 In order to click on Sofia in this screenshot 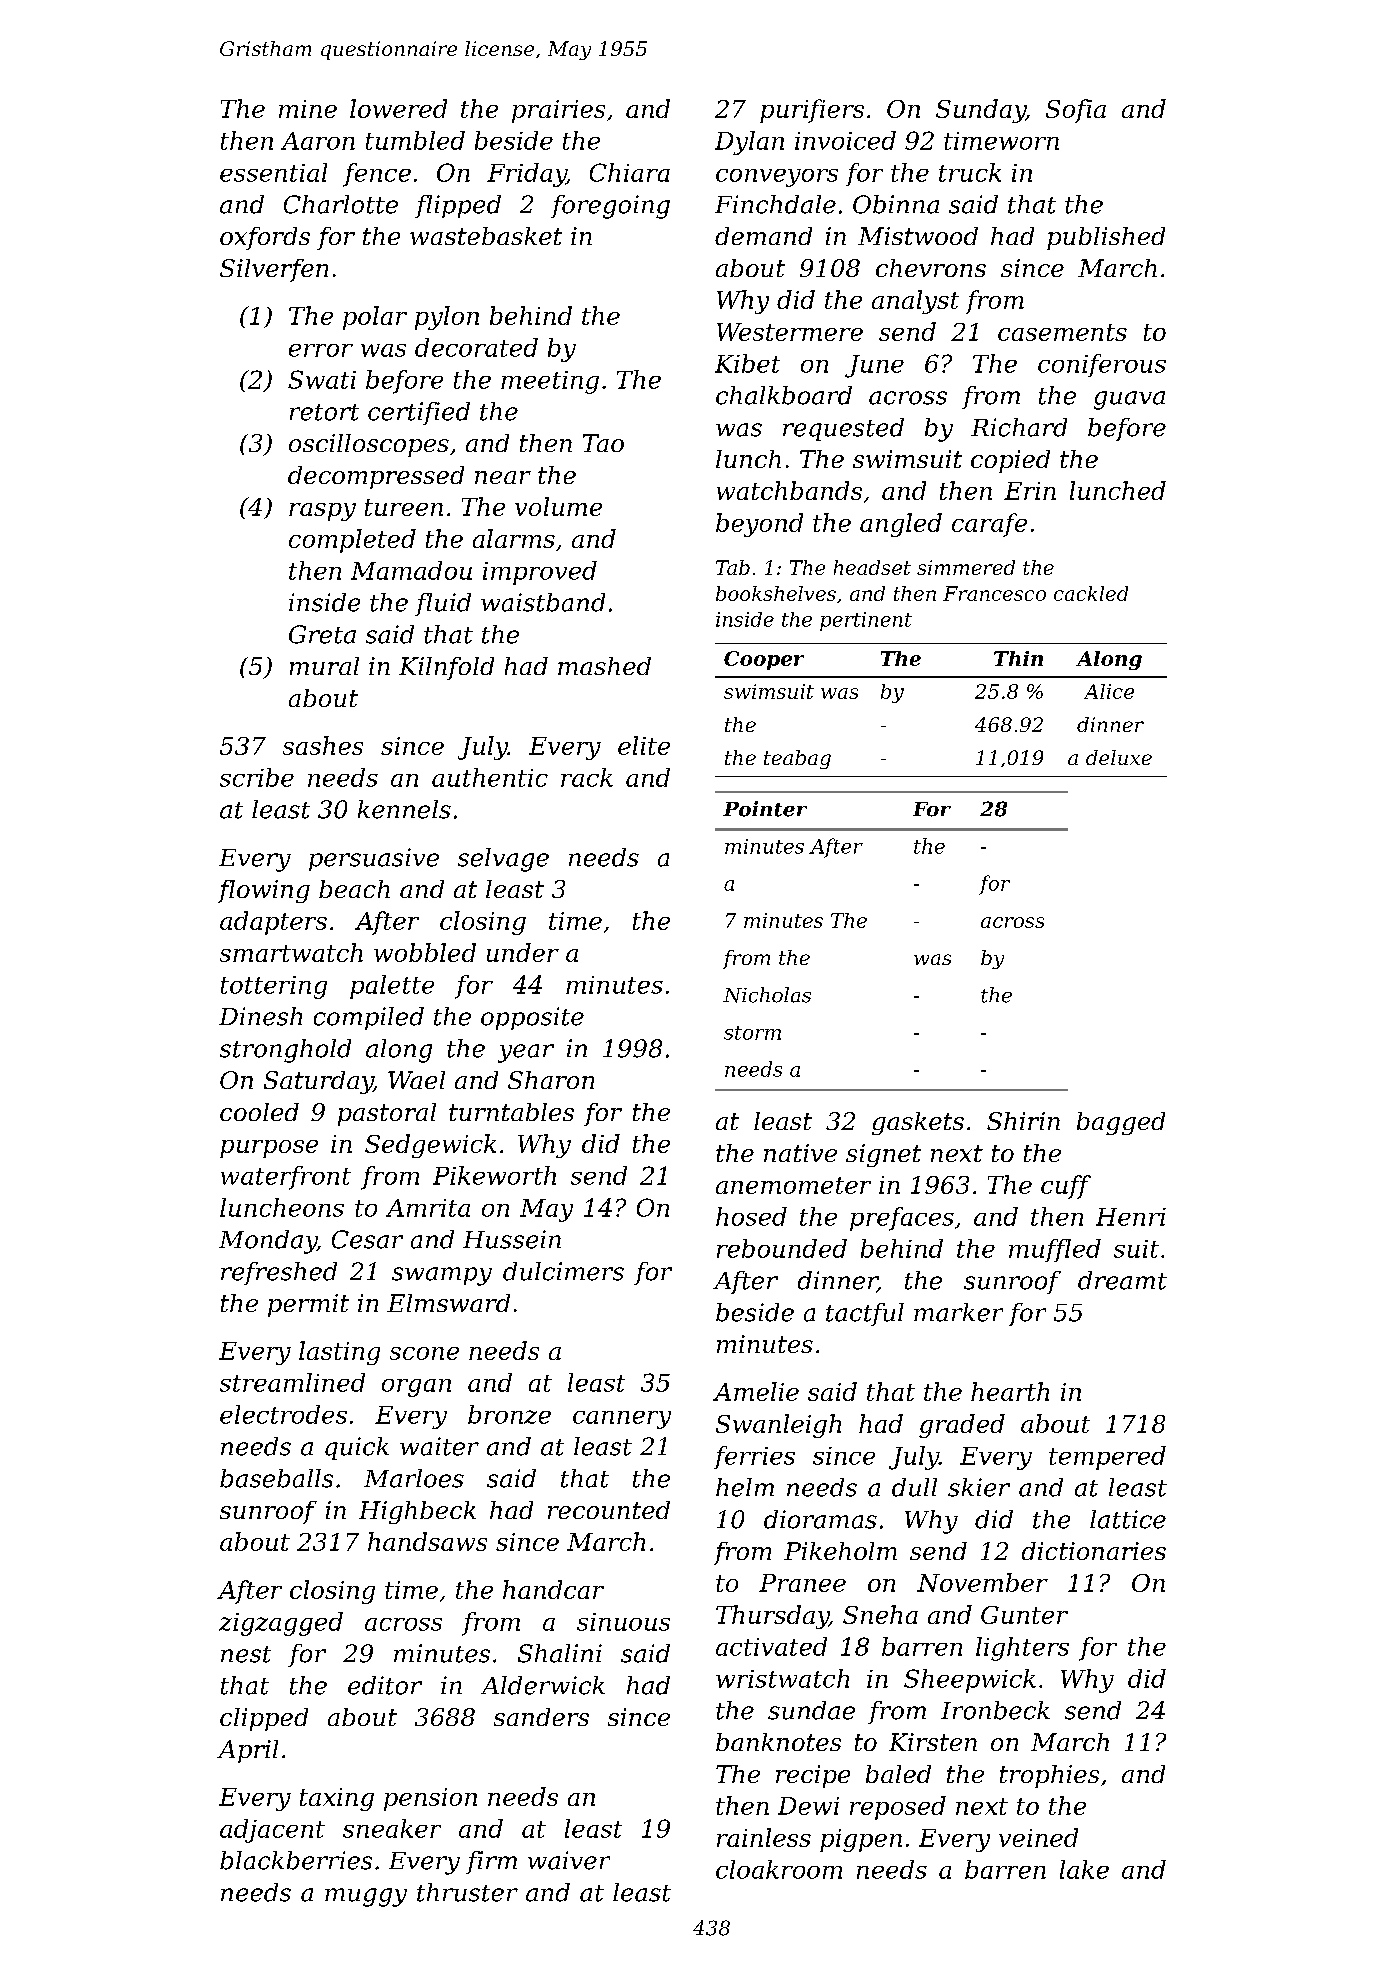, I will do `click(1076, 111)`.
